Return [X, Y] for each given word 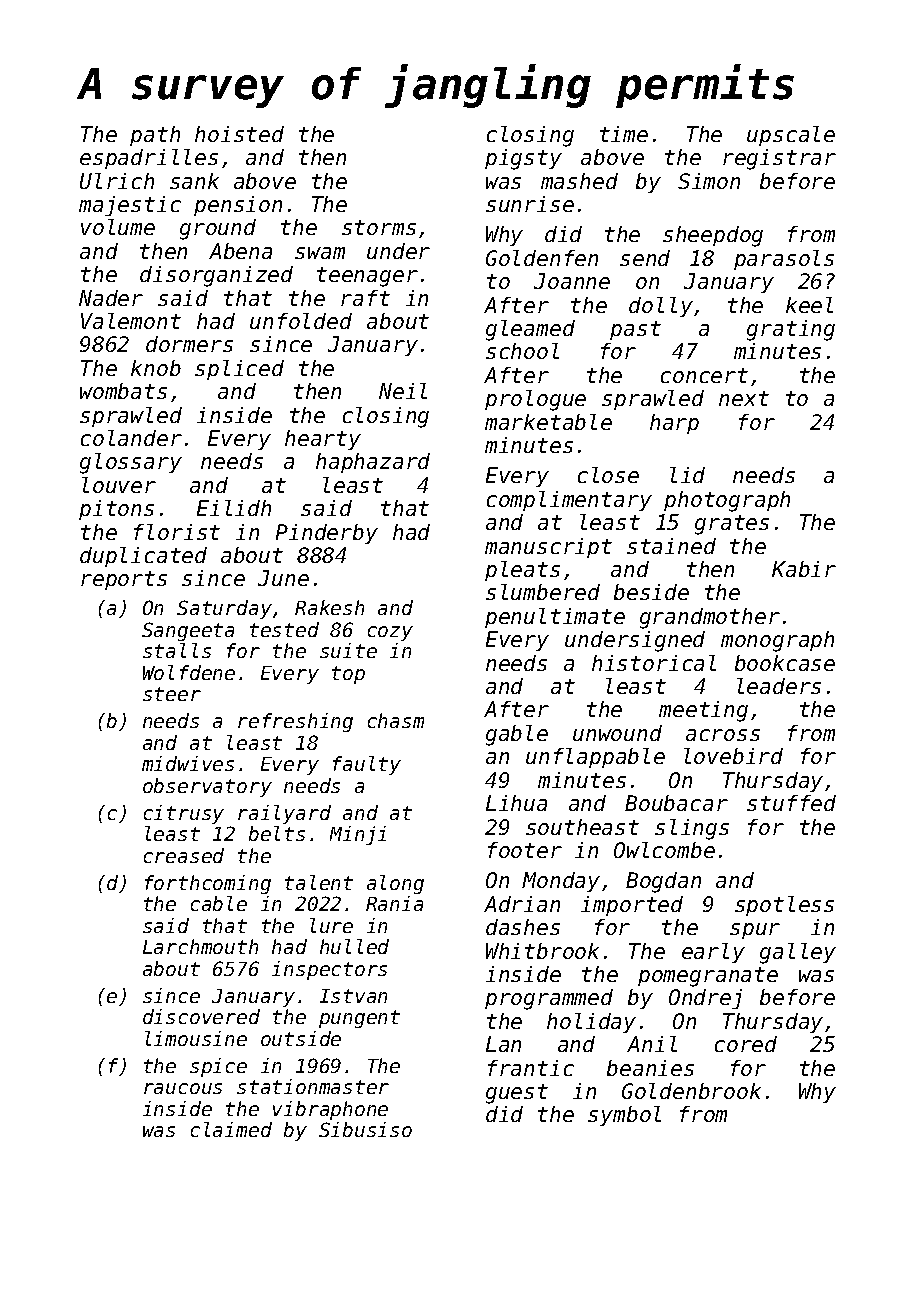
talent [319, 882]
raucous [183, 1088]
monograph [777, 641]
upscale [791, 136]
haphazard [373, 463]
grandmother [710, 618]
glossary [131, 463]
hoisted [239, 134]
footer [525, 850]
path [155, 136]
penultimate [555, 618]
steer [172, 694]
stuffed [791, 803]
